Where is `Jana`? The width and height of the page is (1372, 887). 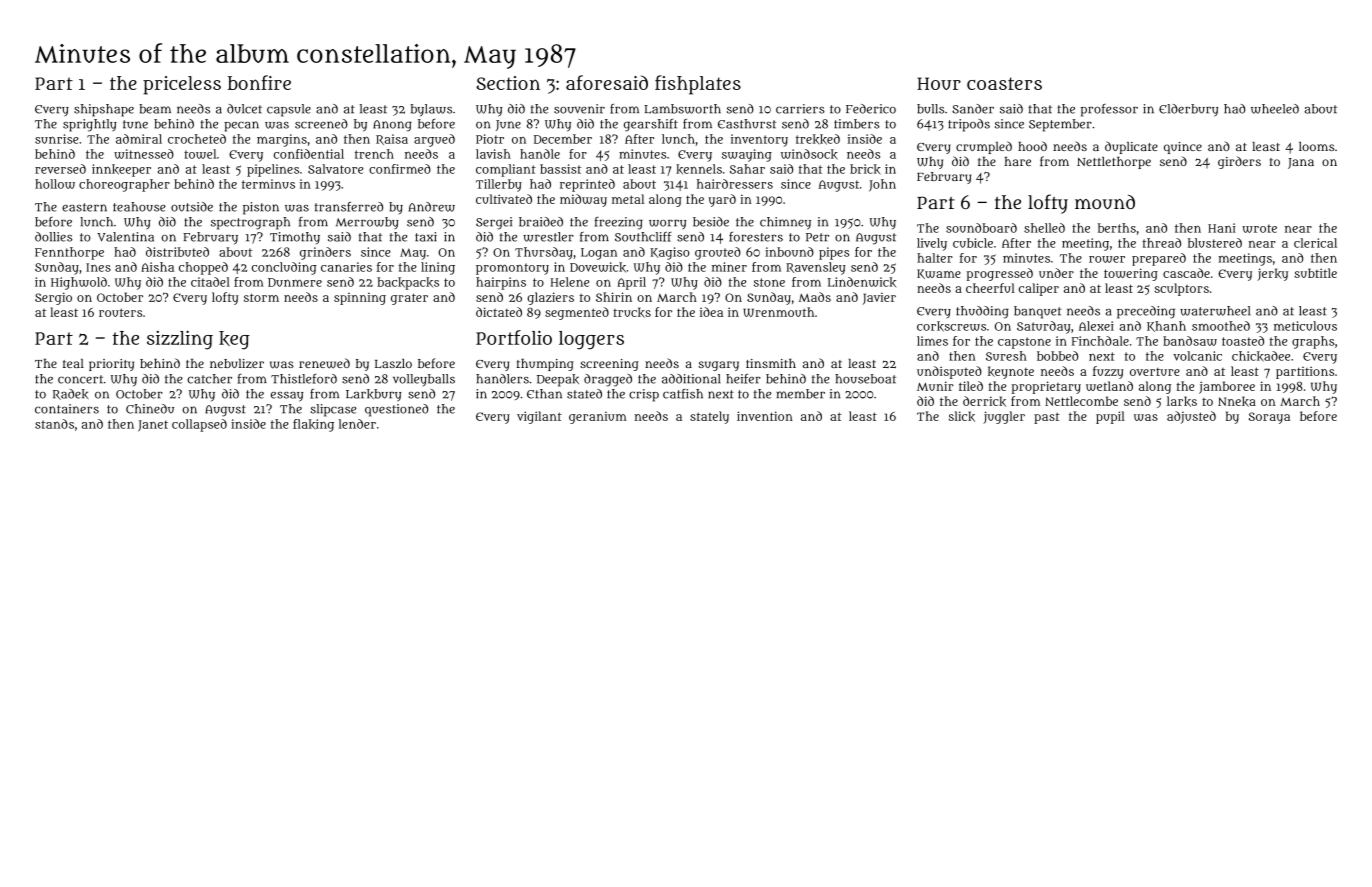
Jana is located at coordinates (1301, 163).
